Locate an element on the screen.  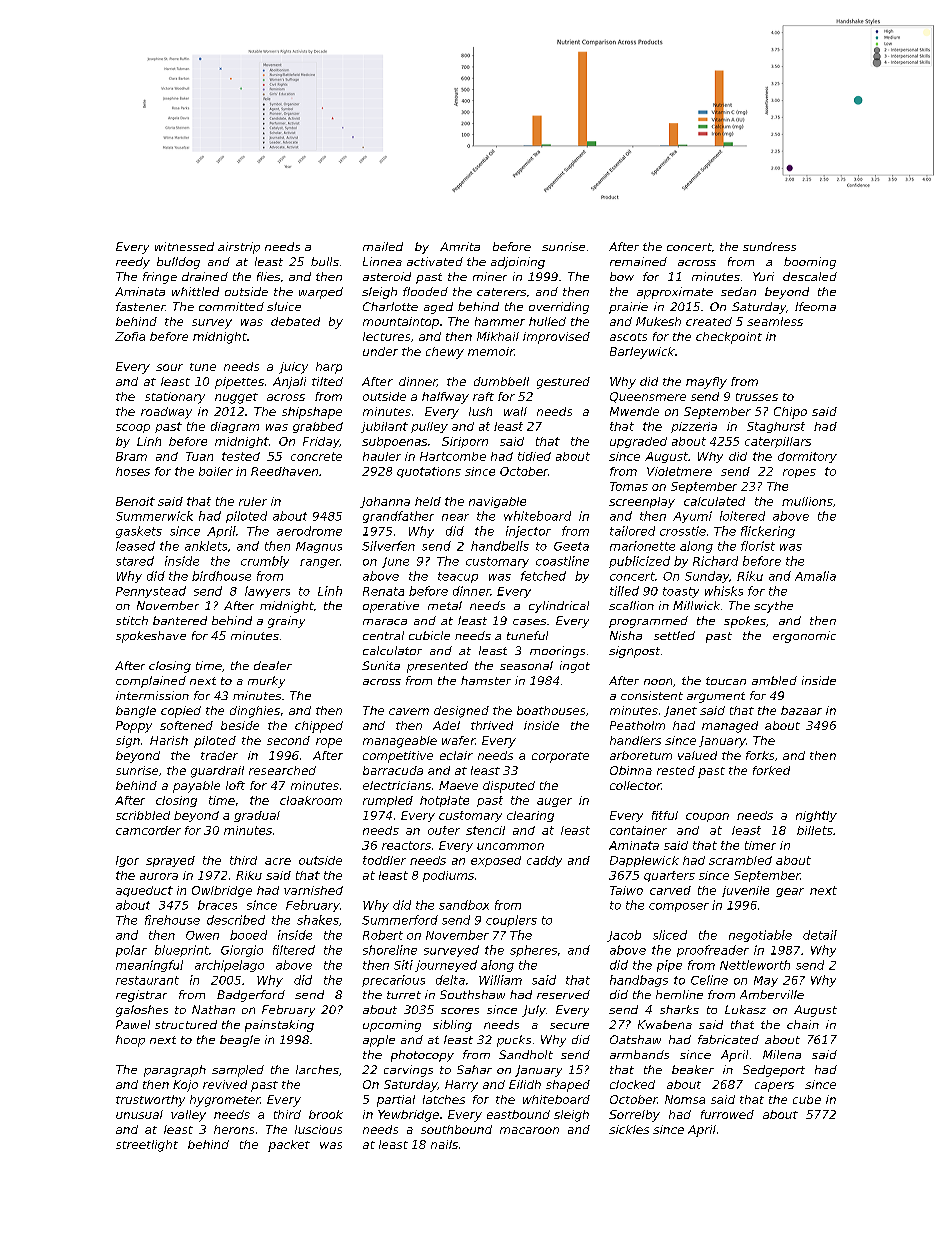
hamster is located at coordinates (486, 680).
